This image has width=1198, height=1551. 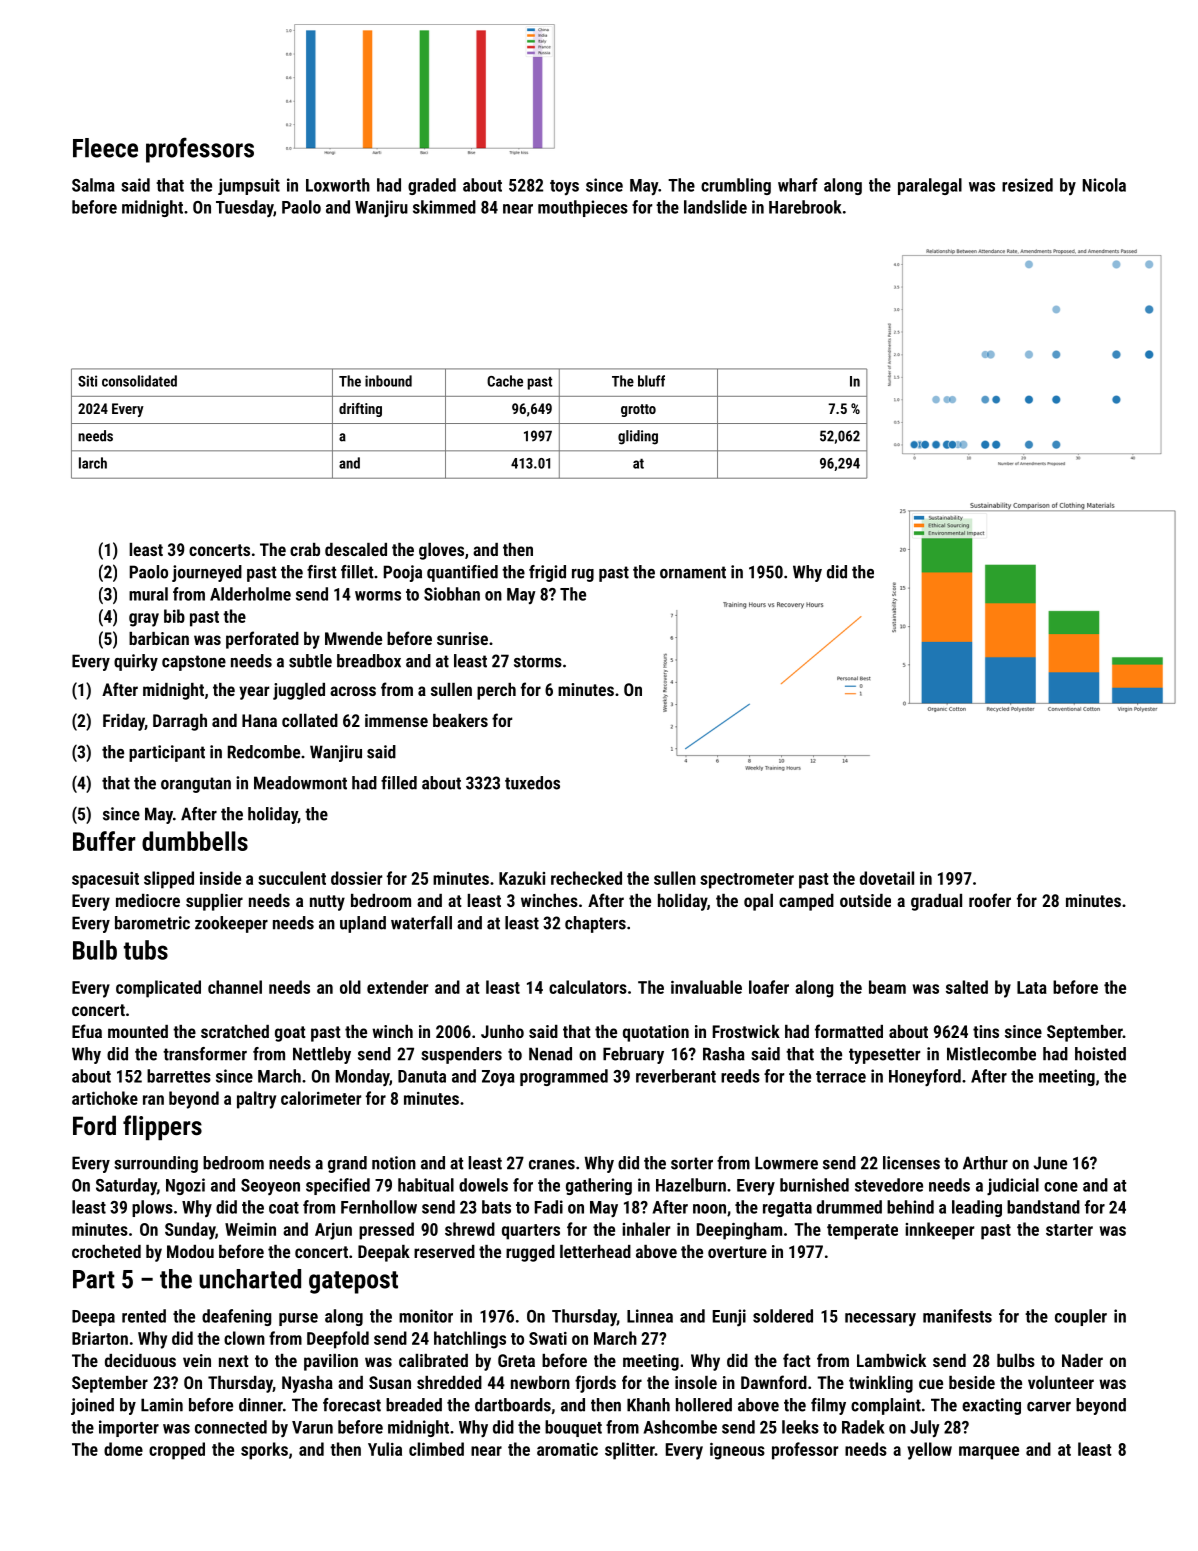 What do you see at coordinates (1104, 185) in the image?
I see `Nicola` at bounding box center [1104, 185].
